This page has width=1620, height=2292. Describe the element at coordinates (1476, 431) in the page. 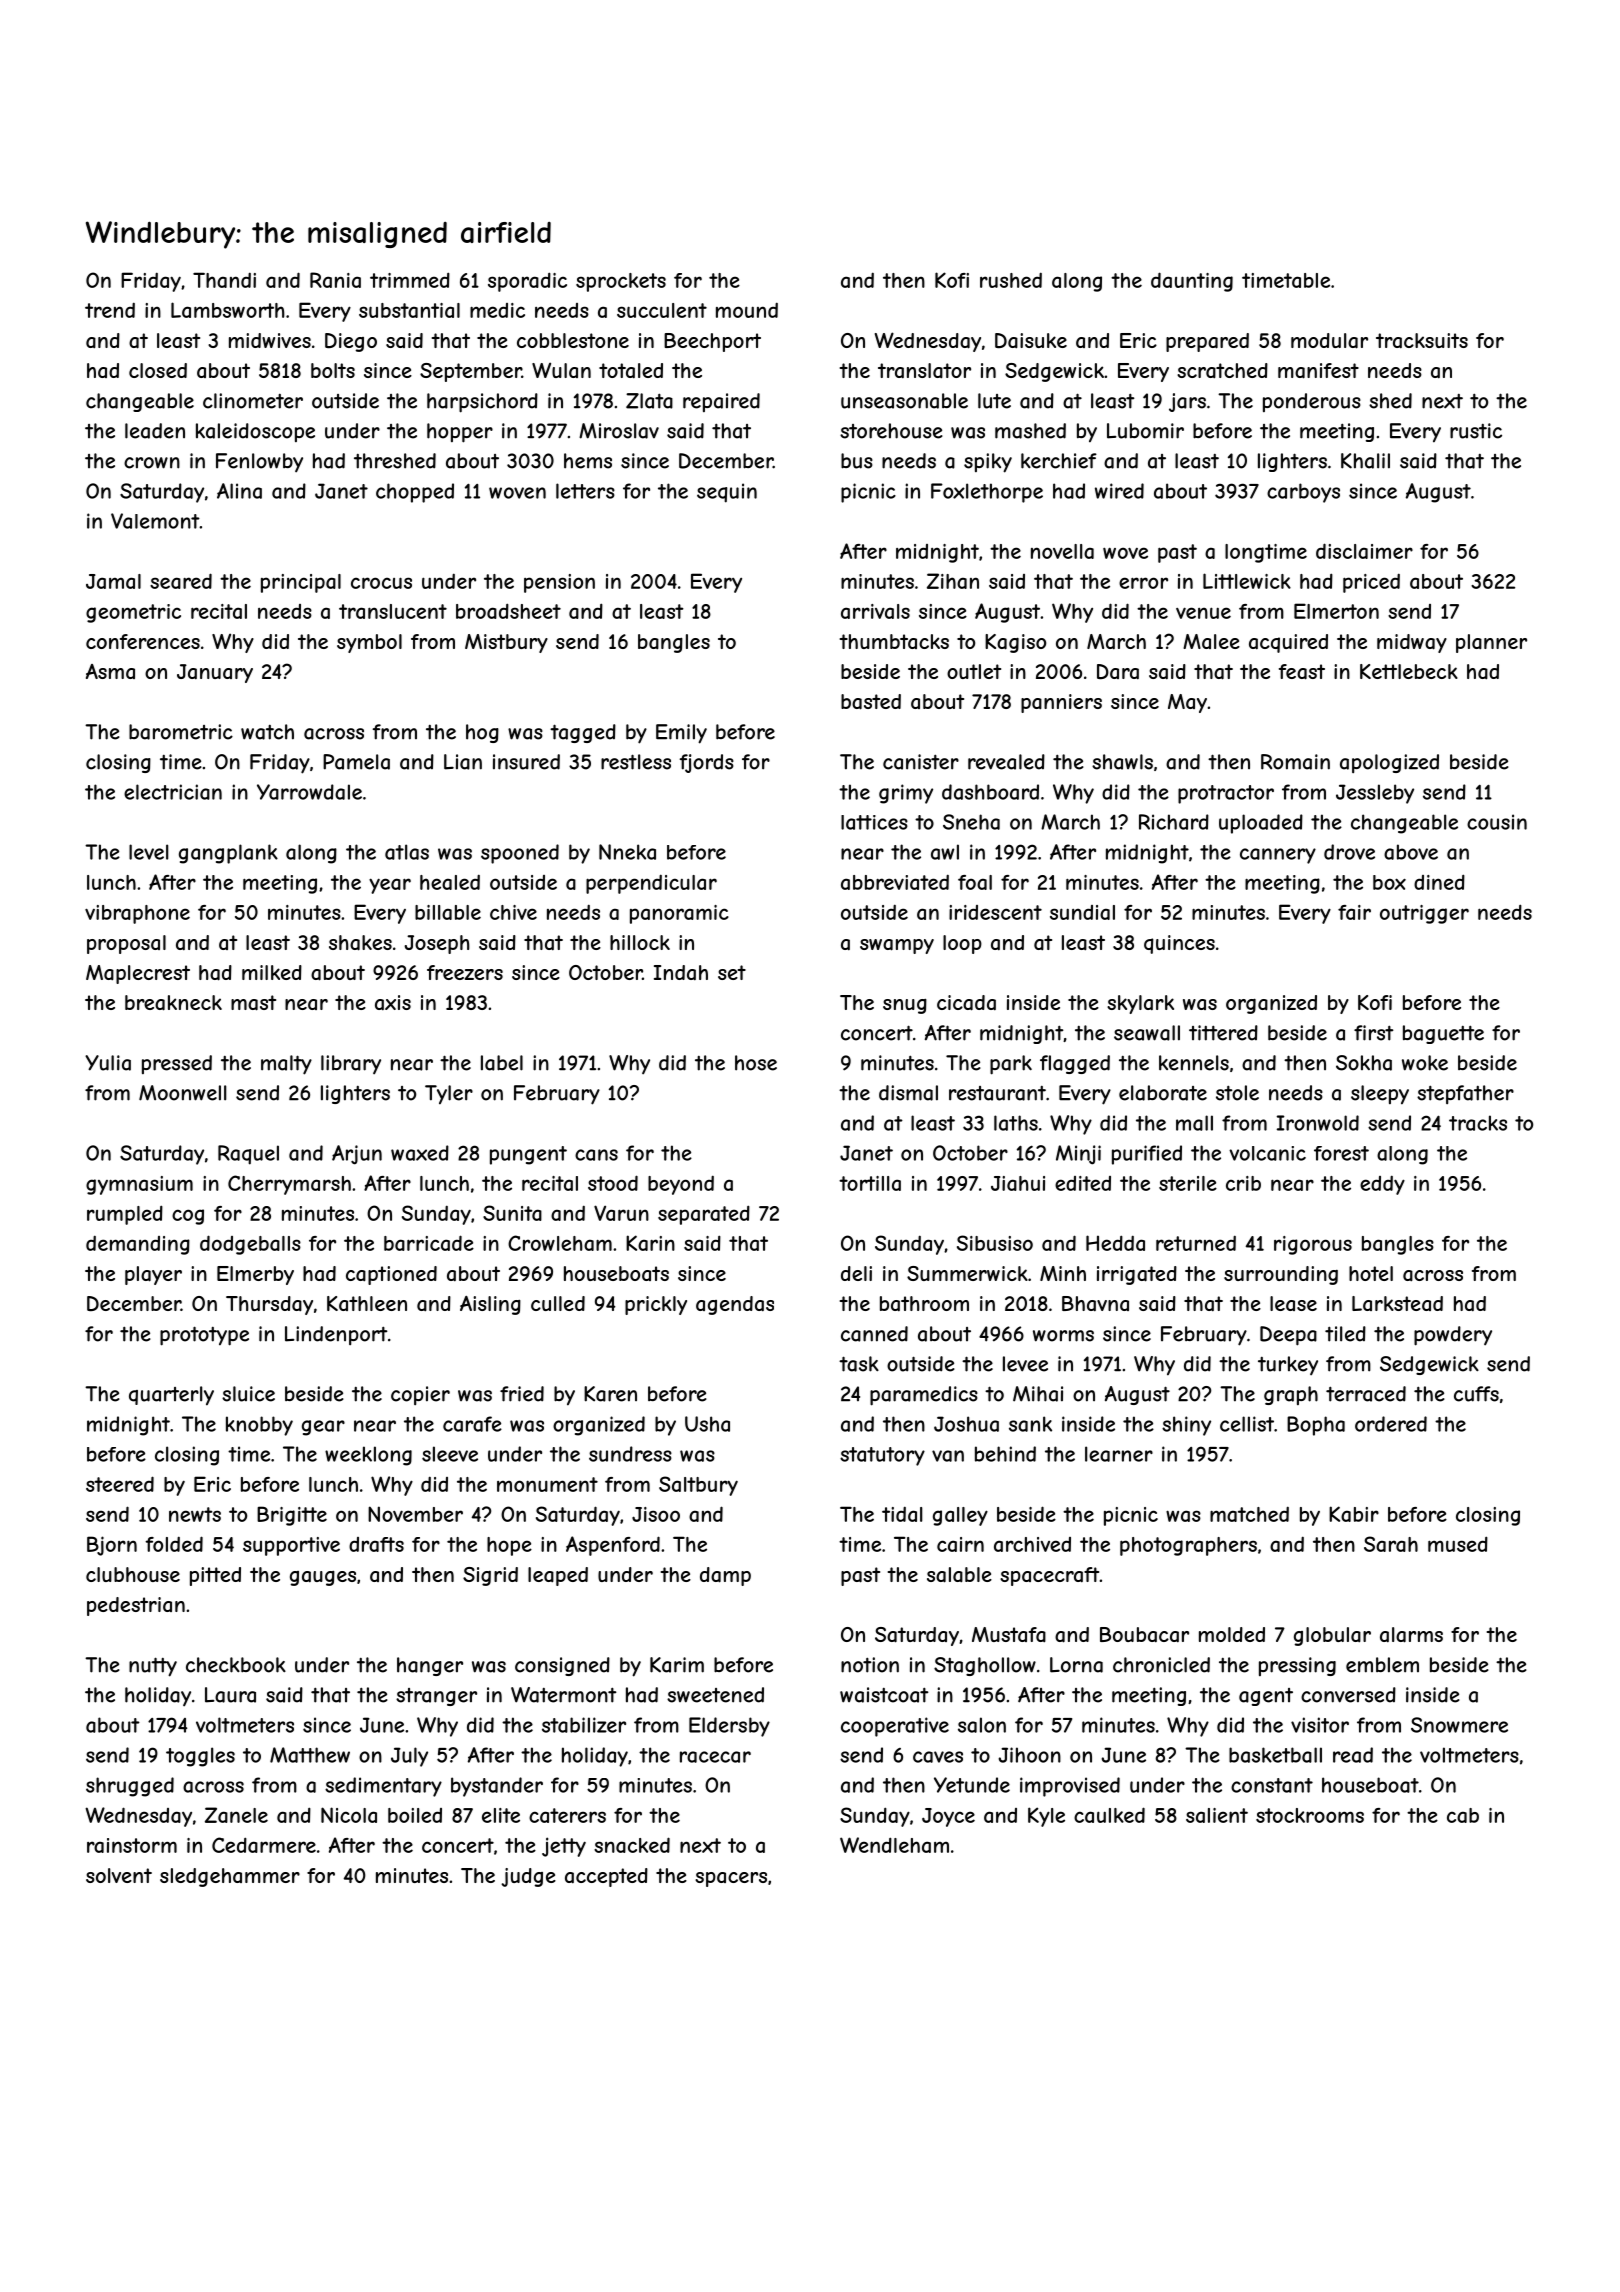

I see `rustic` at that location.
